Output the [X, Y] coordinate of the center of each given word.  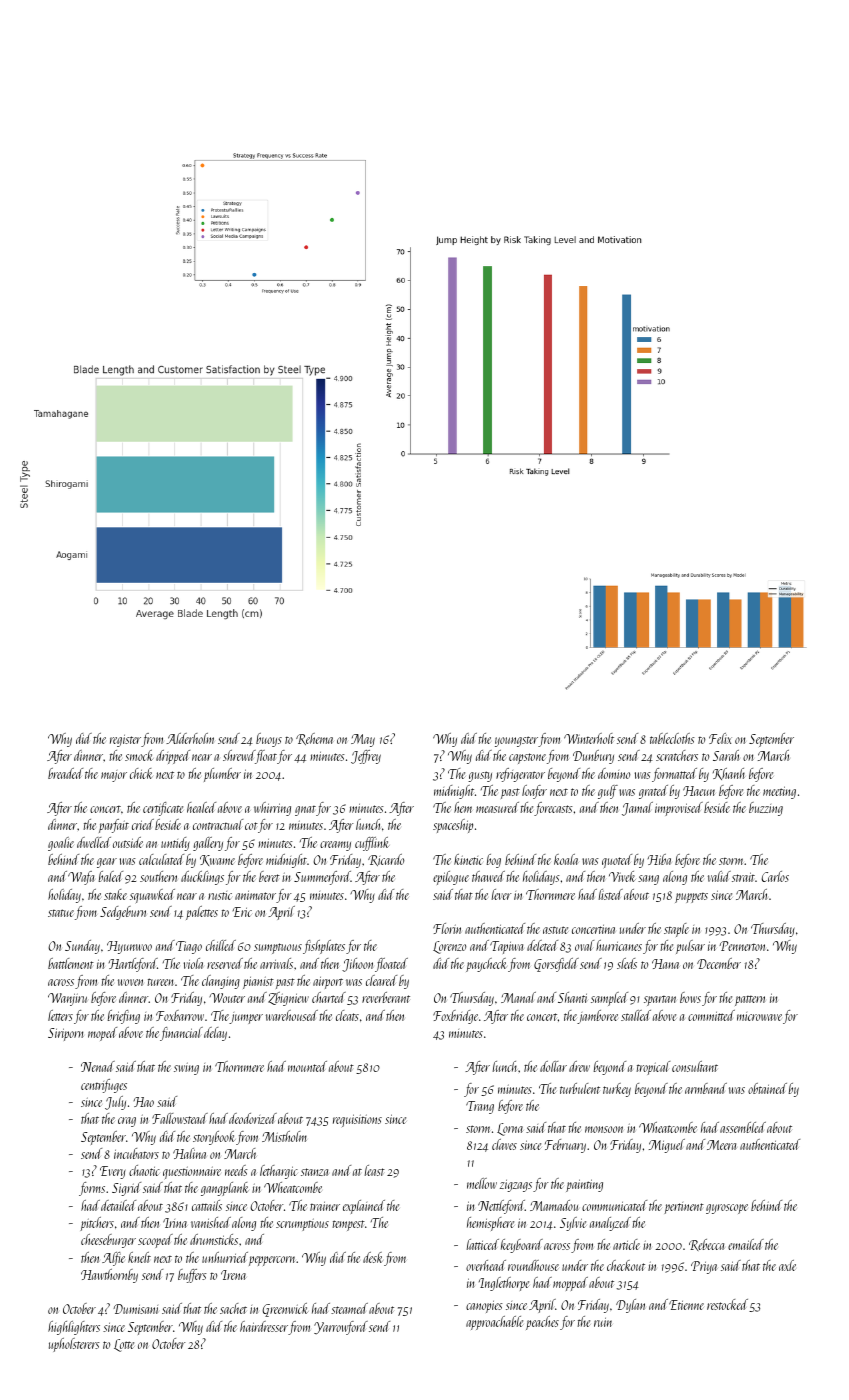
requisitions [357, 1120]
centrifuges [104, 1086]
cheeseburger [108, 1241]
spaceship [453, 826]
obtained [767, 1088]
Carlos [775, 876]
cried [143, 824]
